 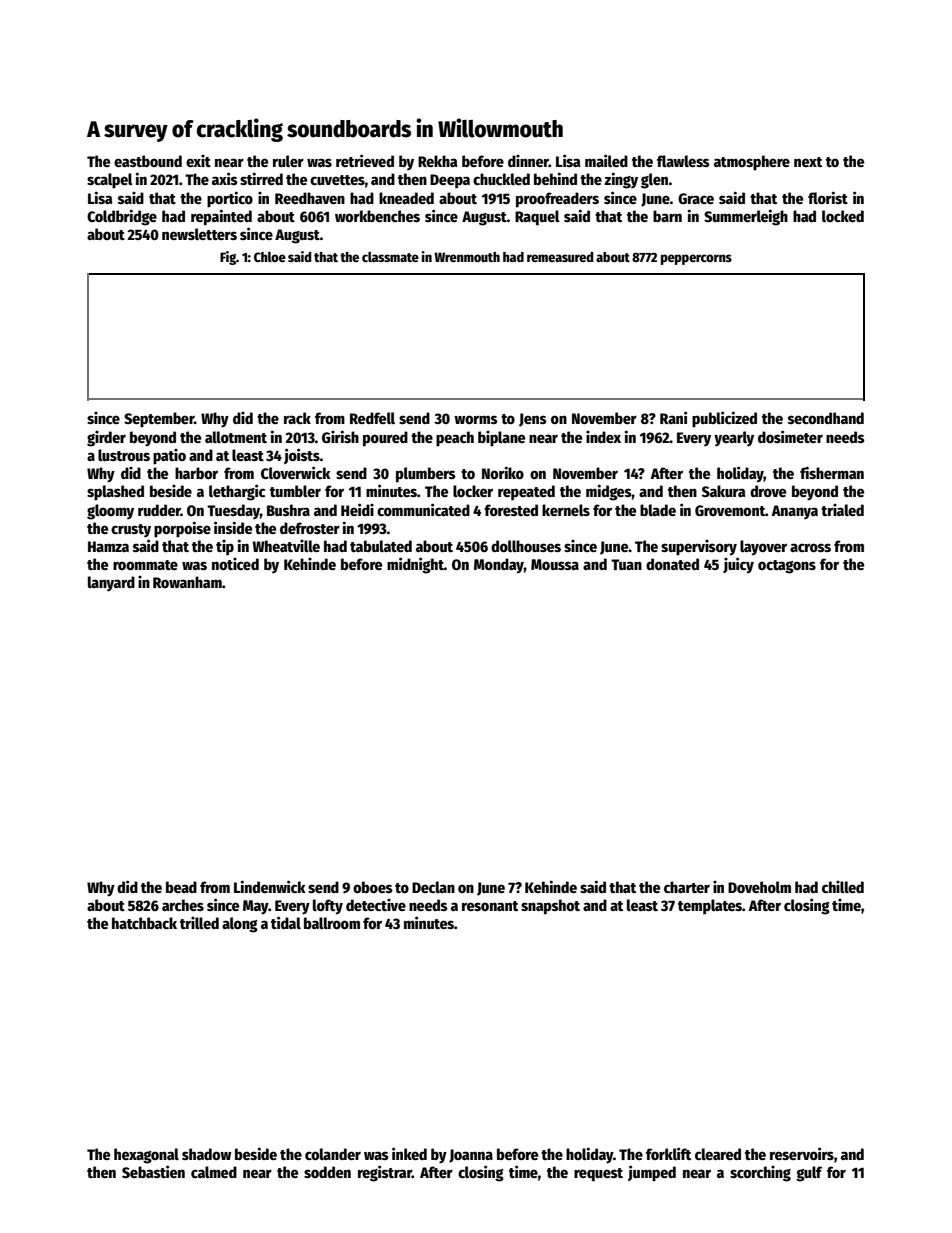 I want to click on Hamza, so click(x=108, y=546).
